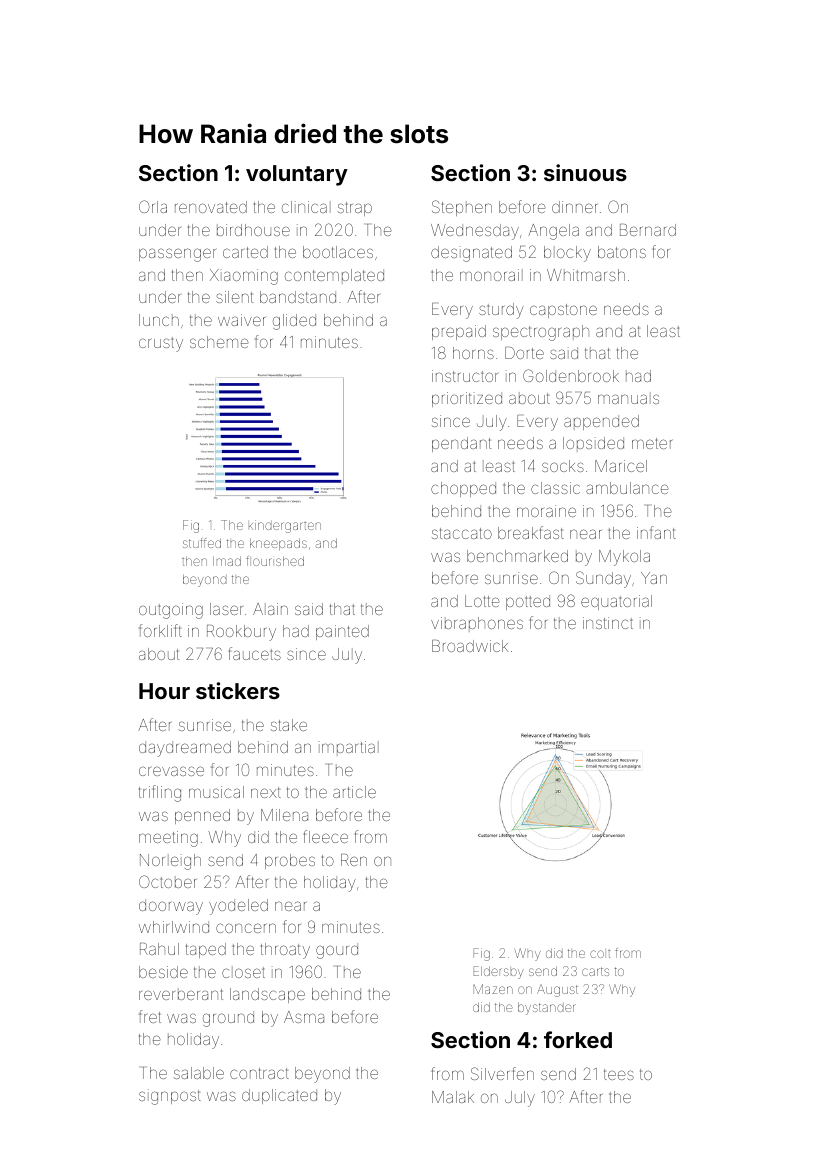  Describe the element at coordinates (619, 1074) in the screenshot. I see `tees` at that location.
